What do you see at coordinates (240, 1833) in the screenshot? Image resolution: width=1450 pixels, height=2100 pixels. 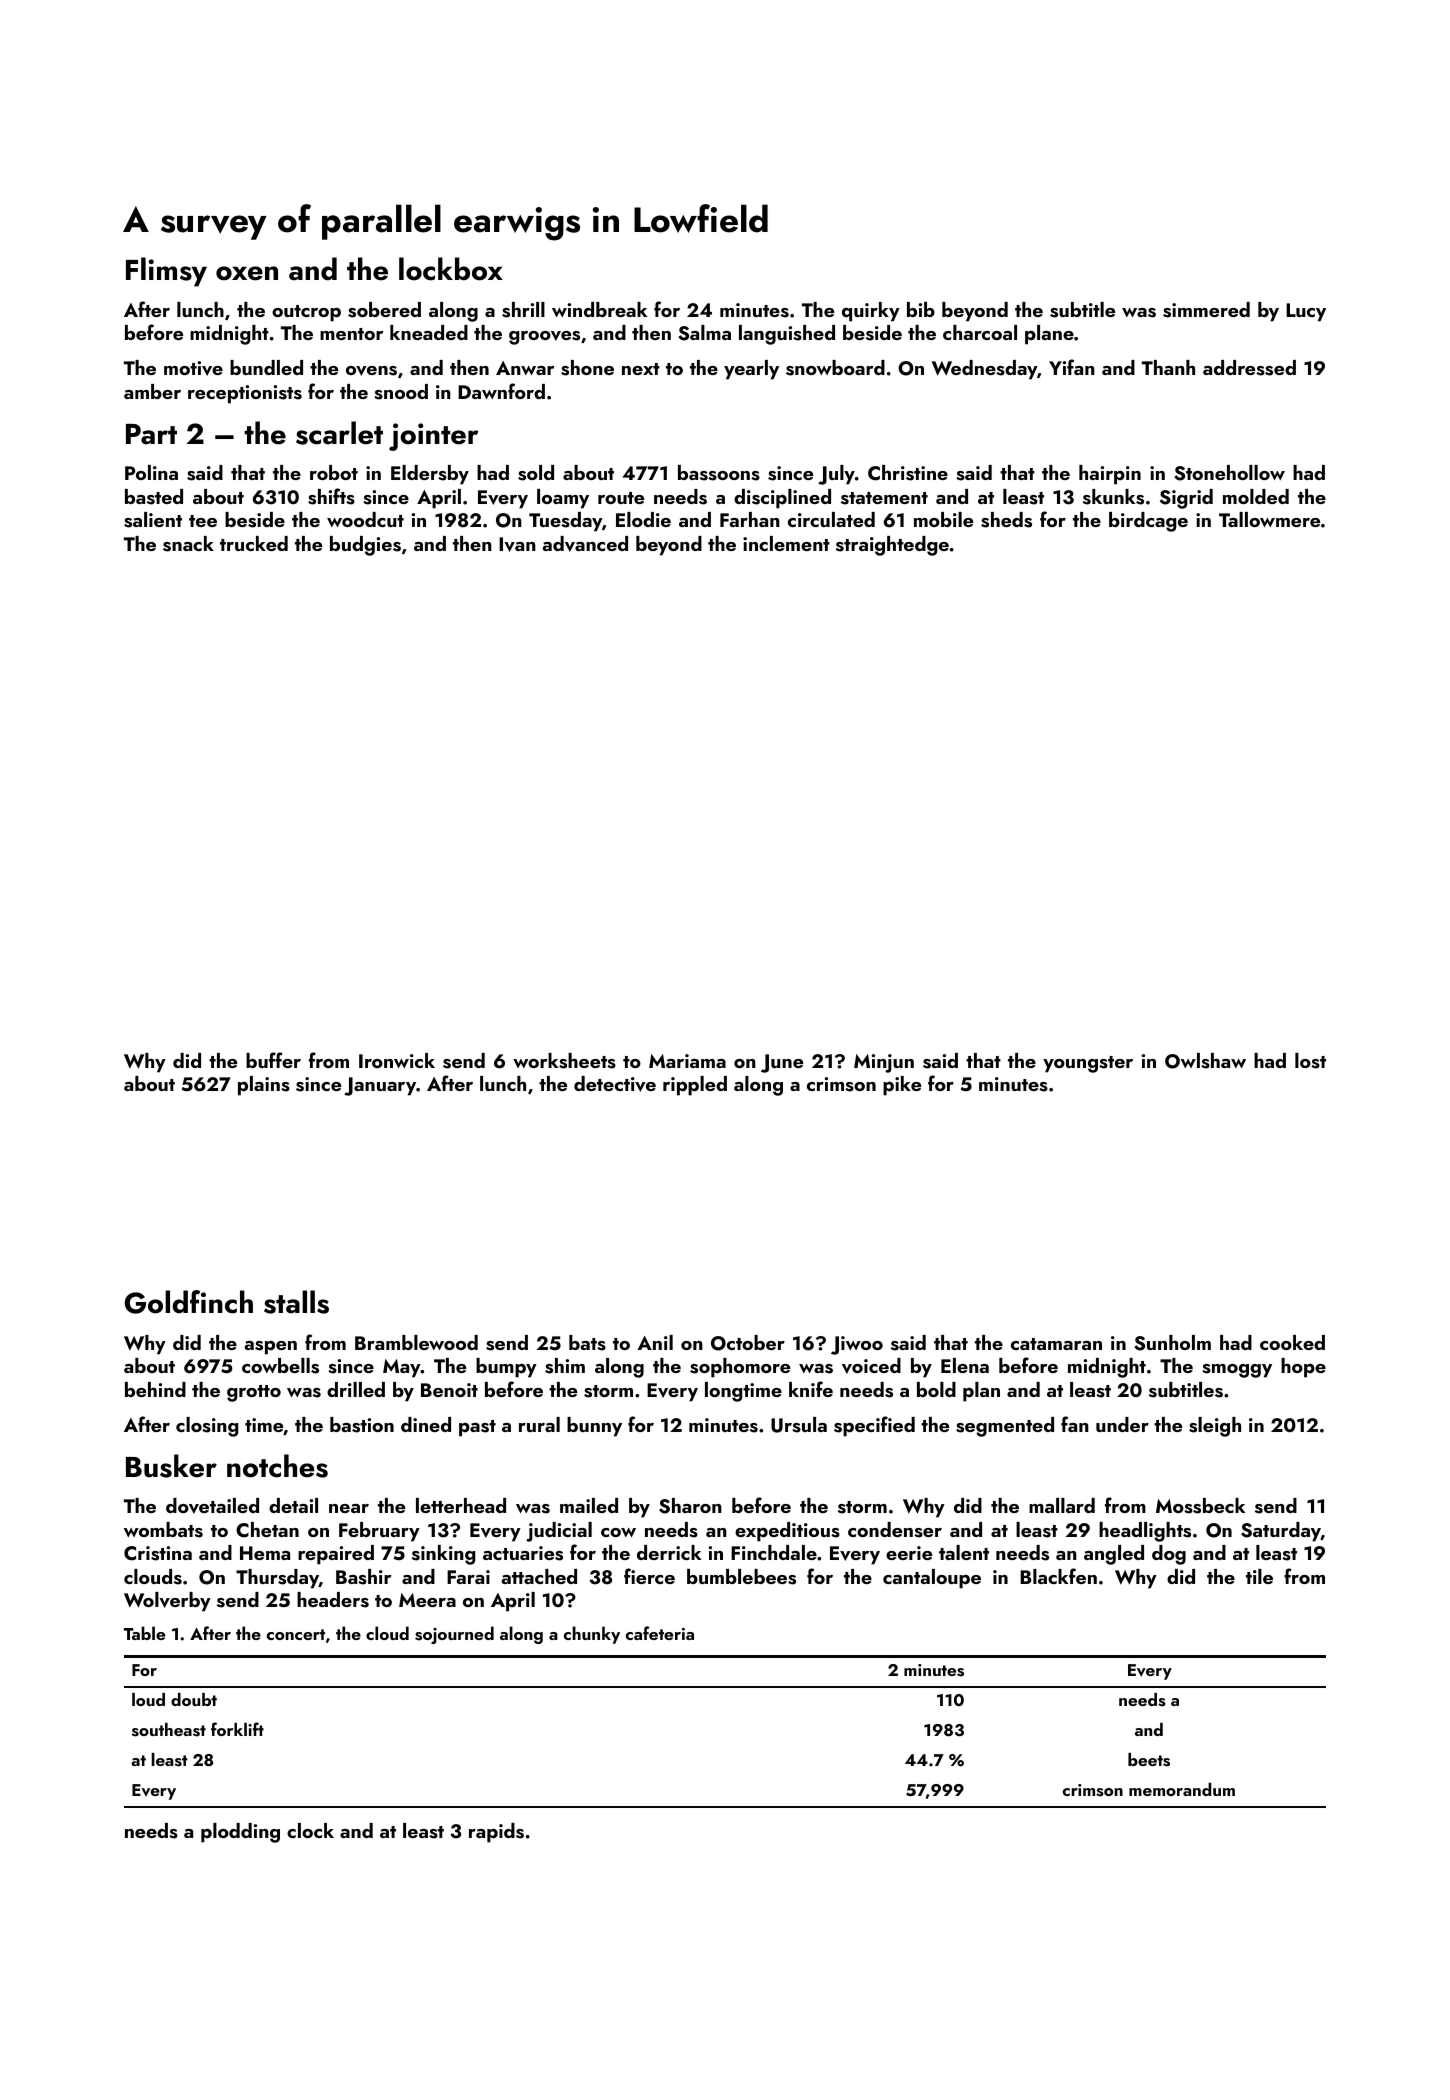 I see `plodding` at bounding box center [240, 1833].
